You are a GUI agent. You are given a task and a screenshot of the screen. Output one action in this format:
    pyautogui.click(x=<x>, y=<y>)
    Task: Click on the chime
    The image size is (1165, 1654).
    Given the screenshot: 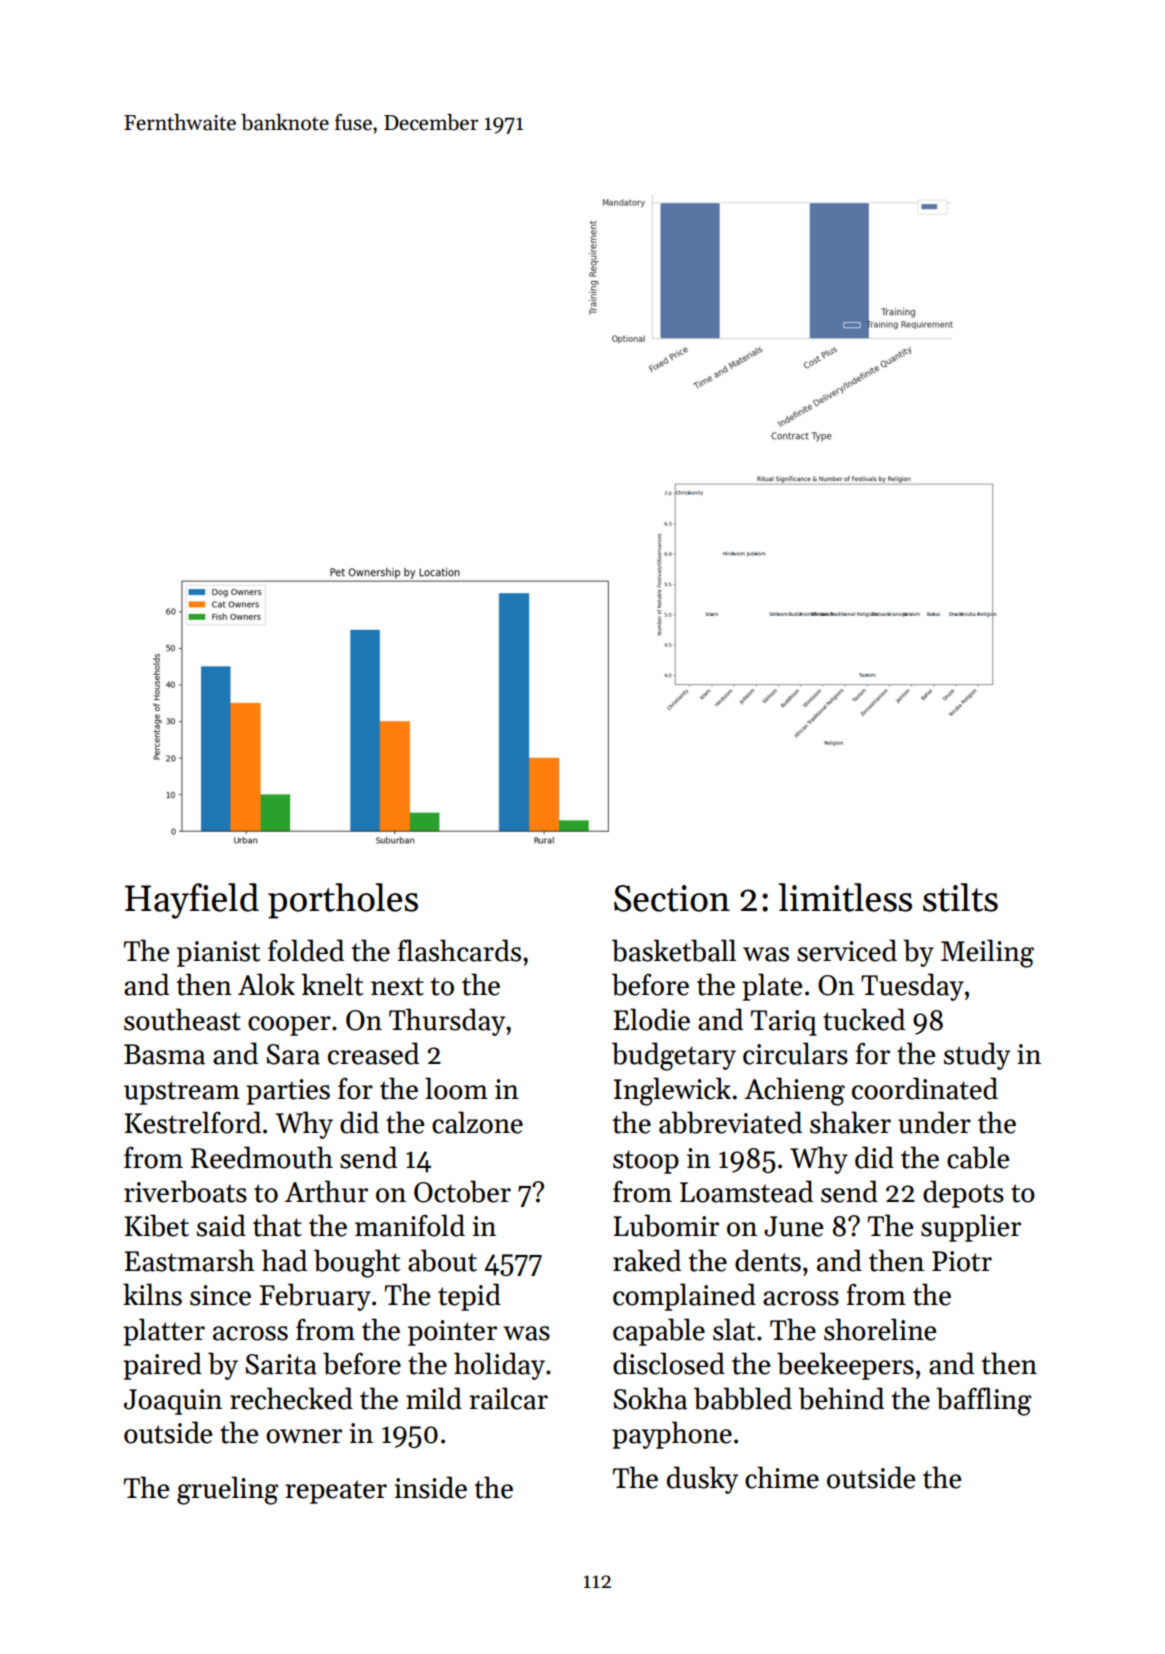 What is the action you would take?
    pyautogui.click(x=782, y=1477)
